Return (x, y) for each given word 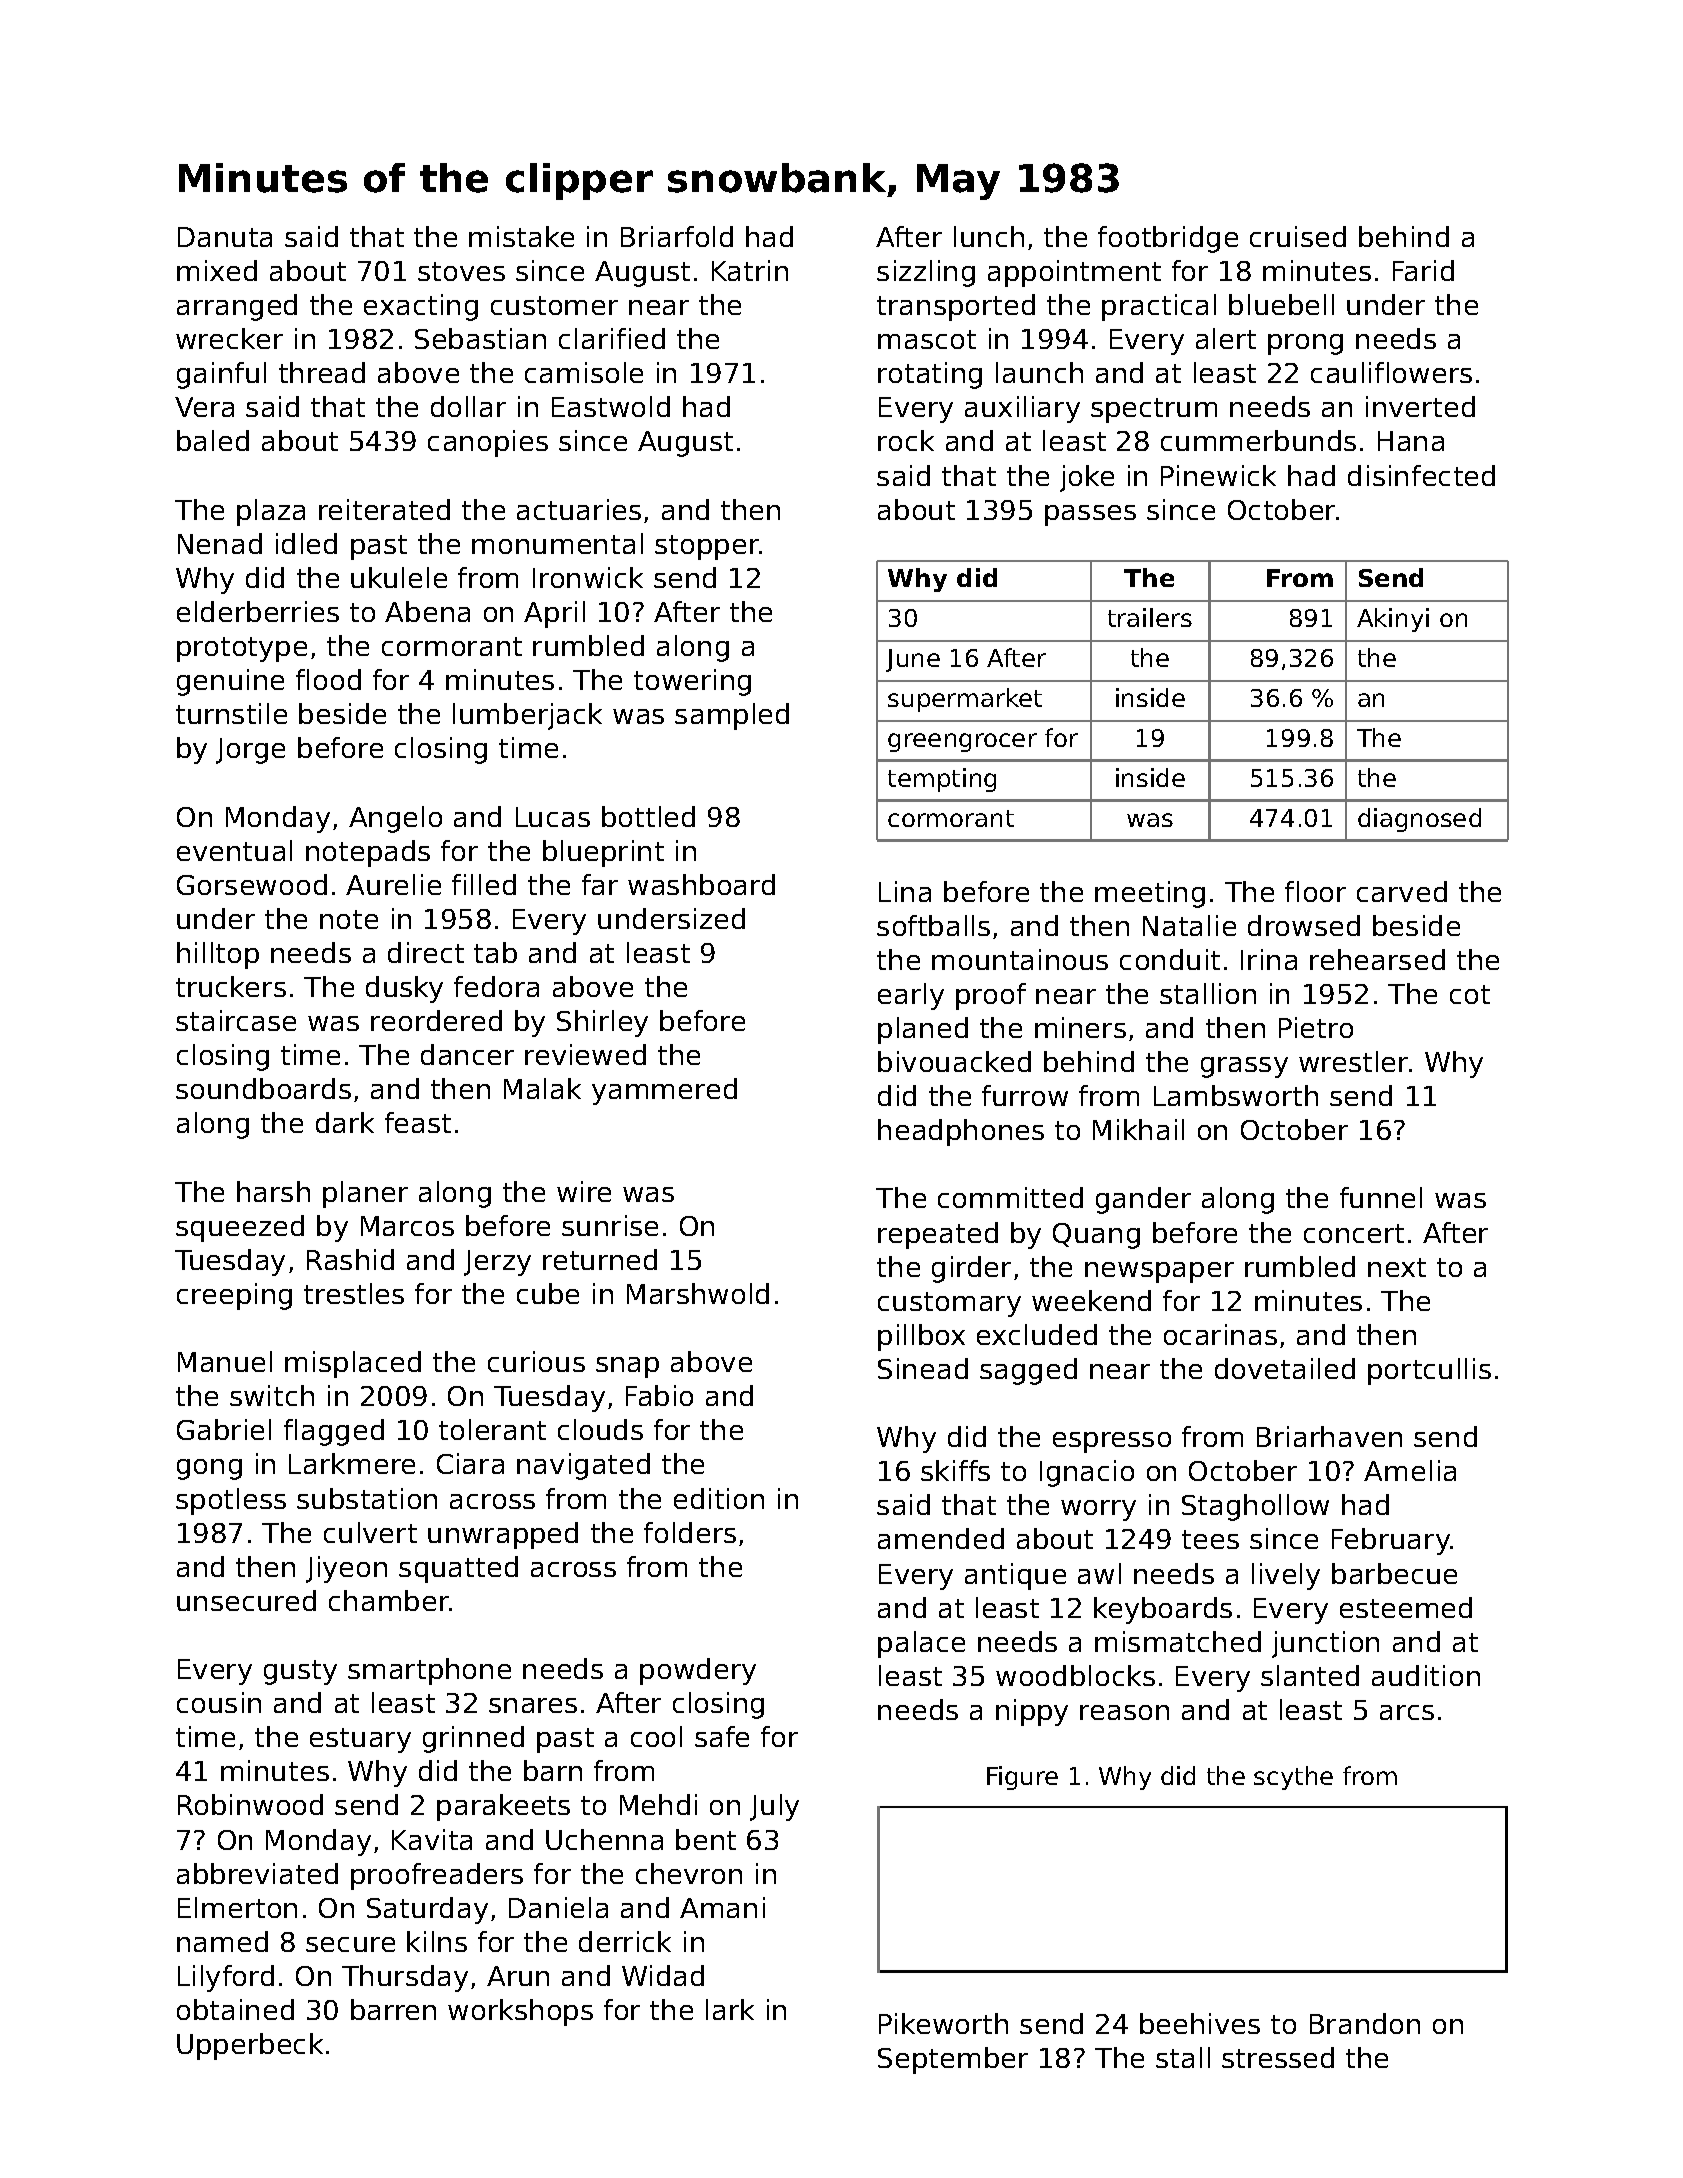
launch (1039, 372)
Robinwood (250, 1804)
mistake (521, 236)
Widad (663, 1975)
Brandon (1365, 2023)
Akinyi (1393, 620)
